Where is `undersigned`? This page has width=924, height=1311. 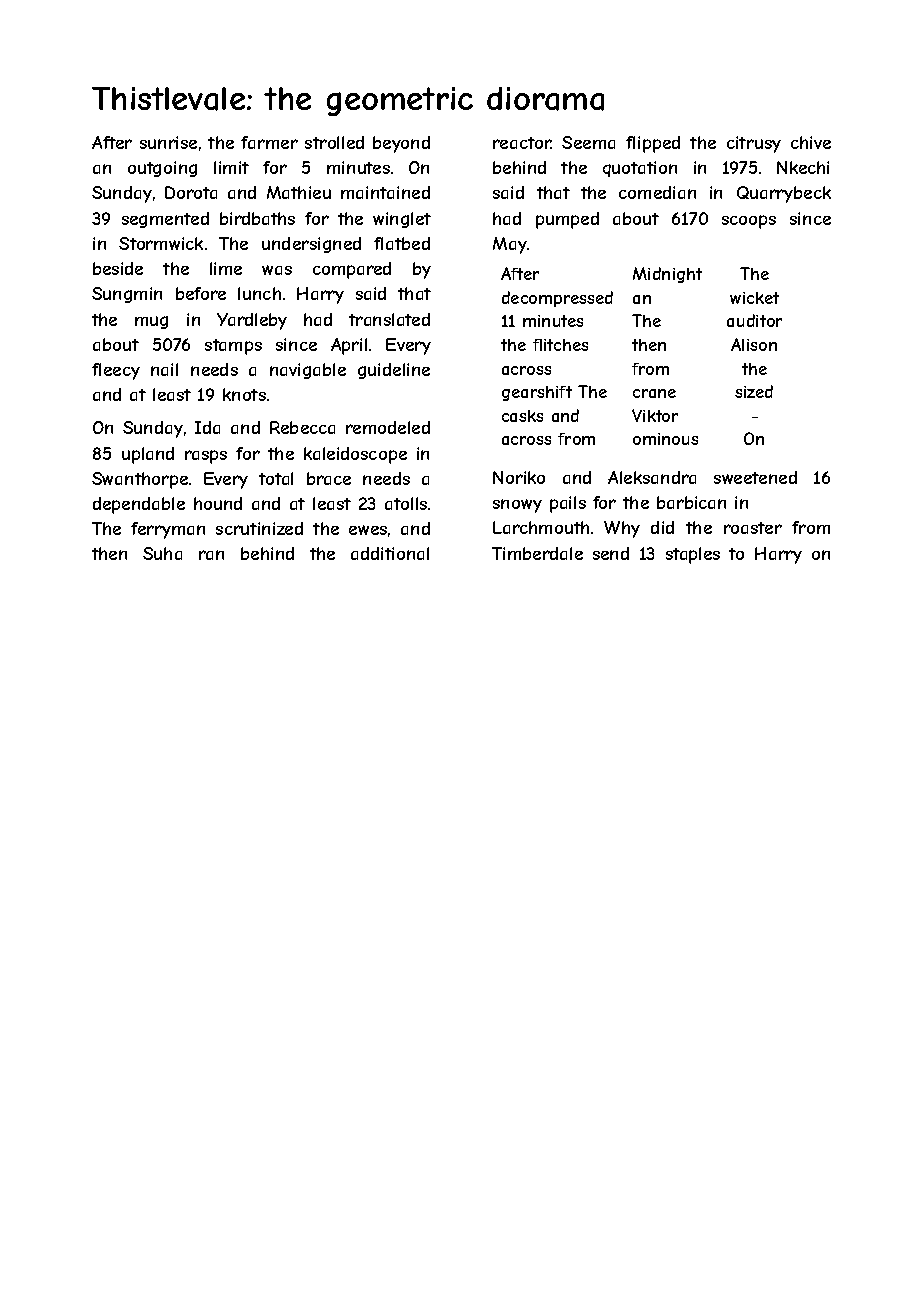
undersigned is located at coordinates (311, 245).
